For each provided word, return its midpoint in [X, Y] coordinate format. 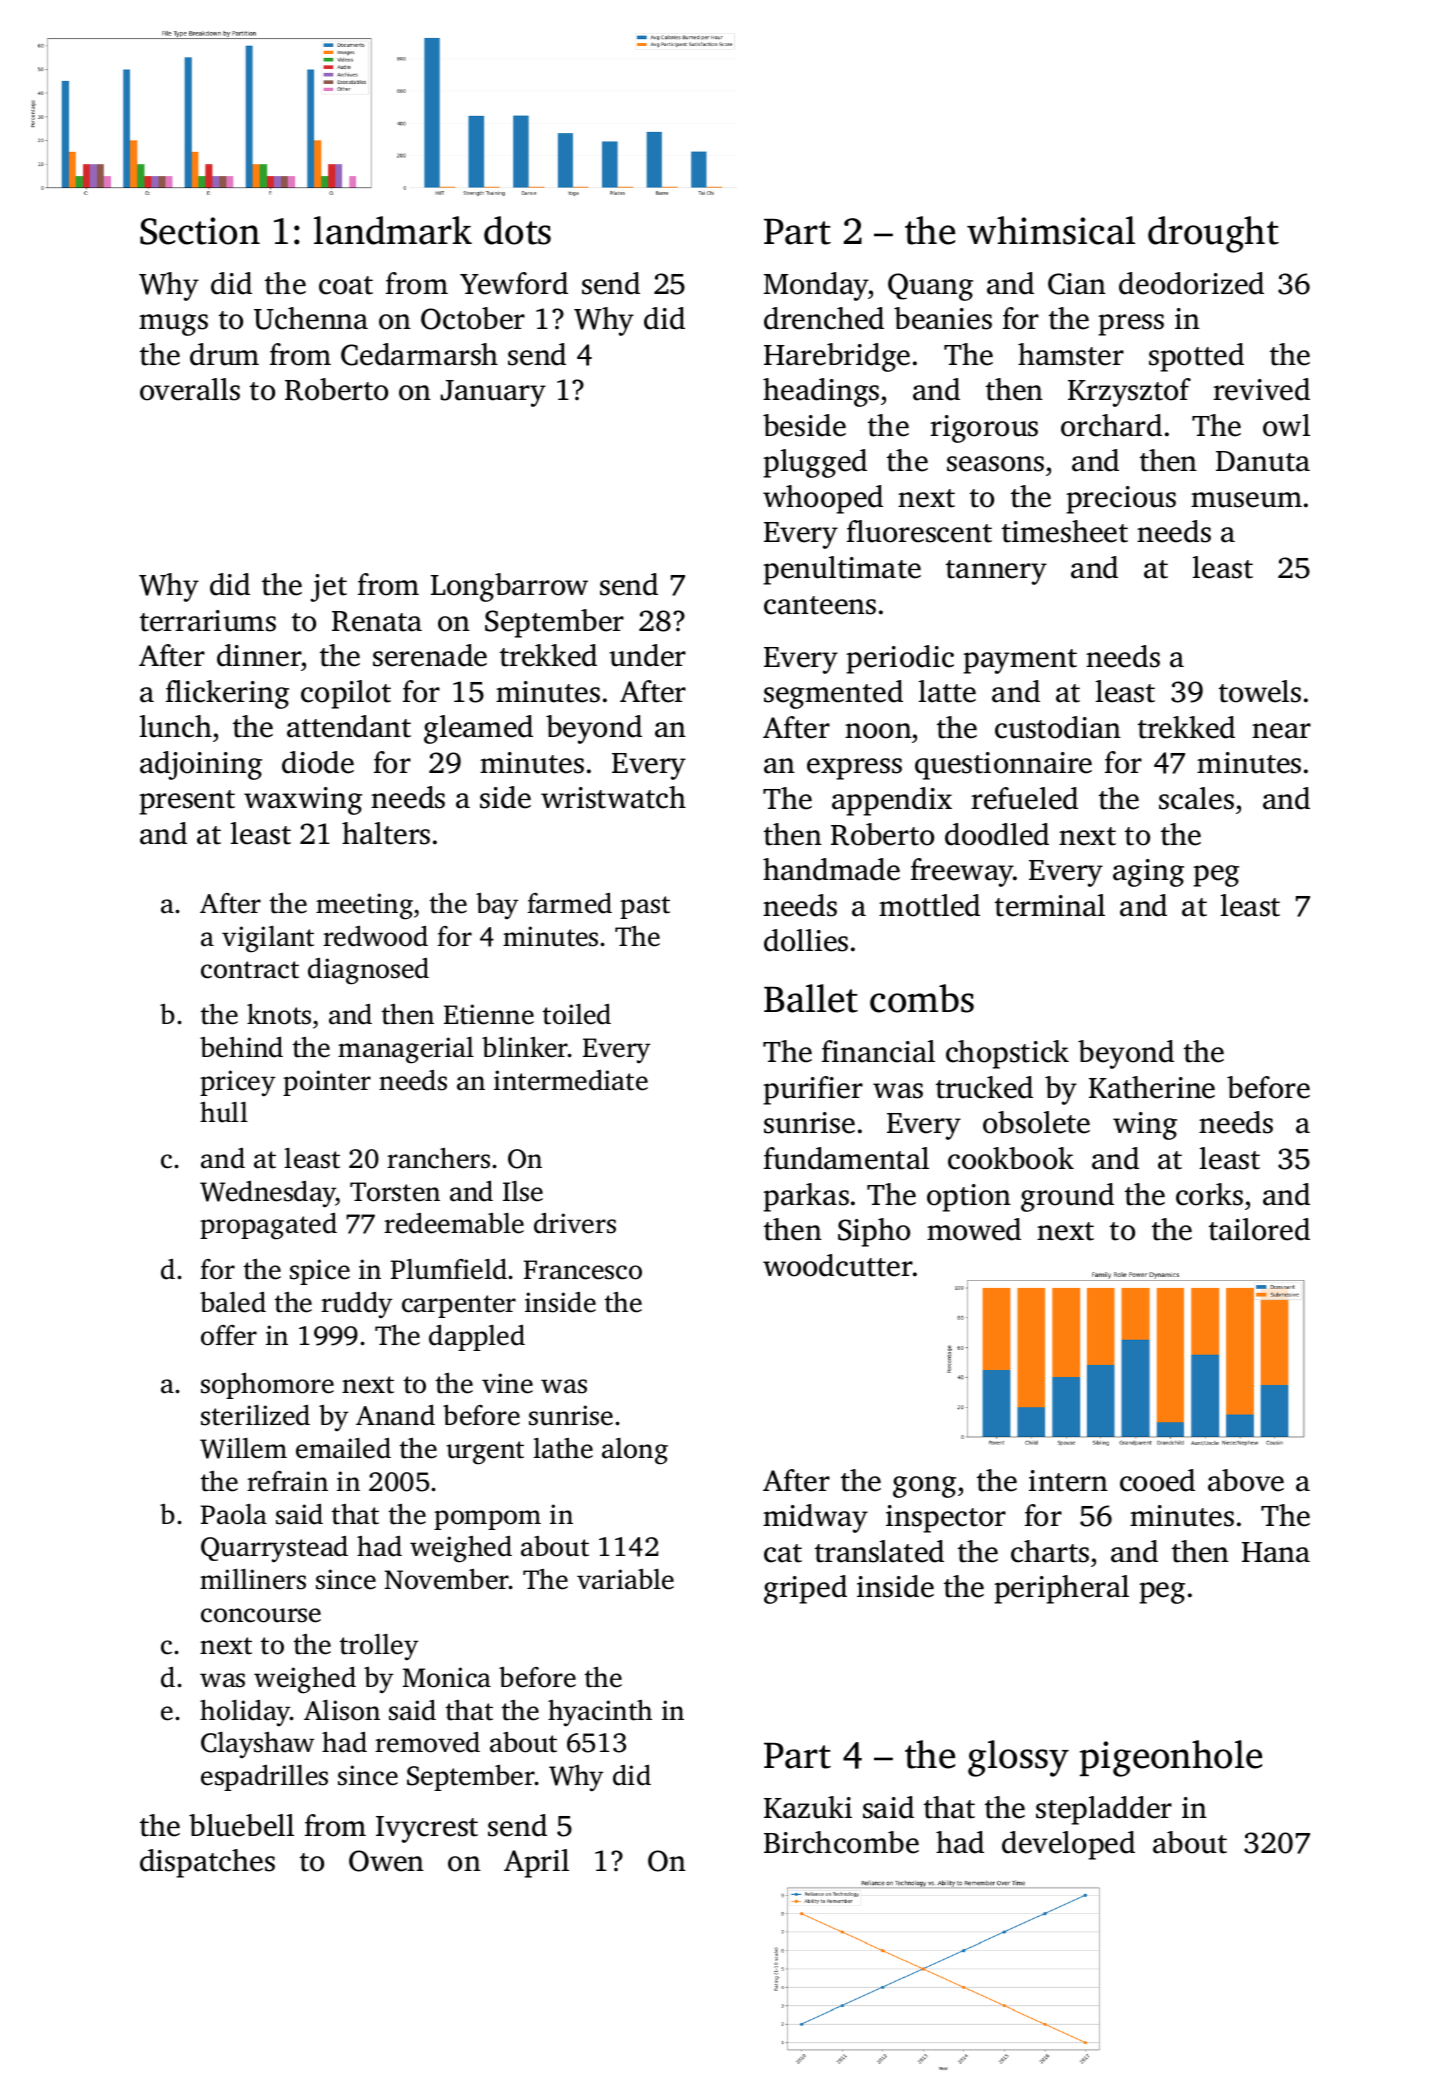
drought [1213, 234]
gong [924, 1487]
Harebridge [837, 357]
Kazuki [808, 1807]
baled [233, 1302]
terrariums [208, 621]
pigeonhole [1171, 1758]
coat [346, 285]
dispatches [207, 1863]
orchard [1111, 425]
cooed [1157, 1480]
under [647, 655]
